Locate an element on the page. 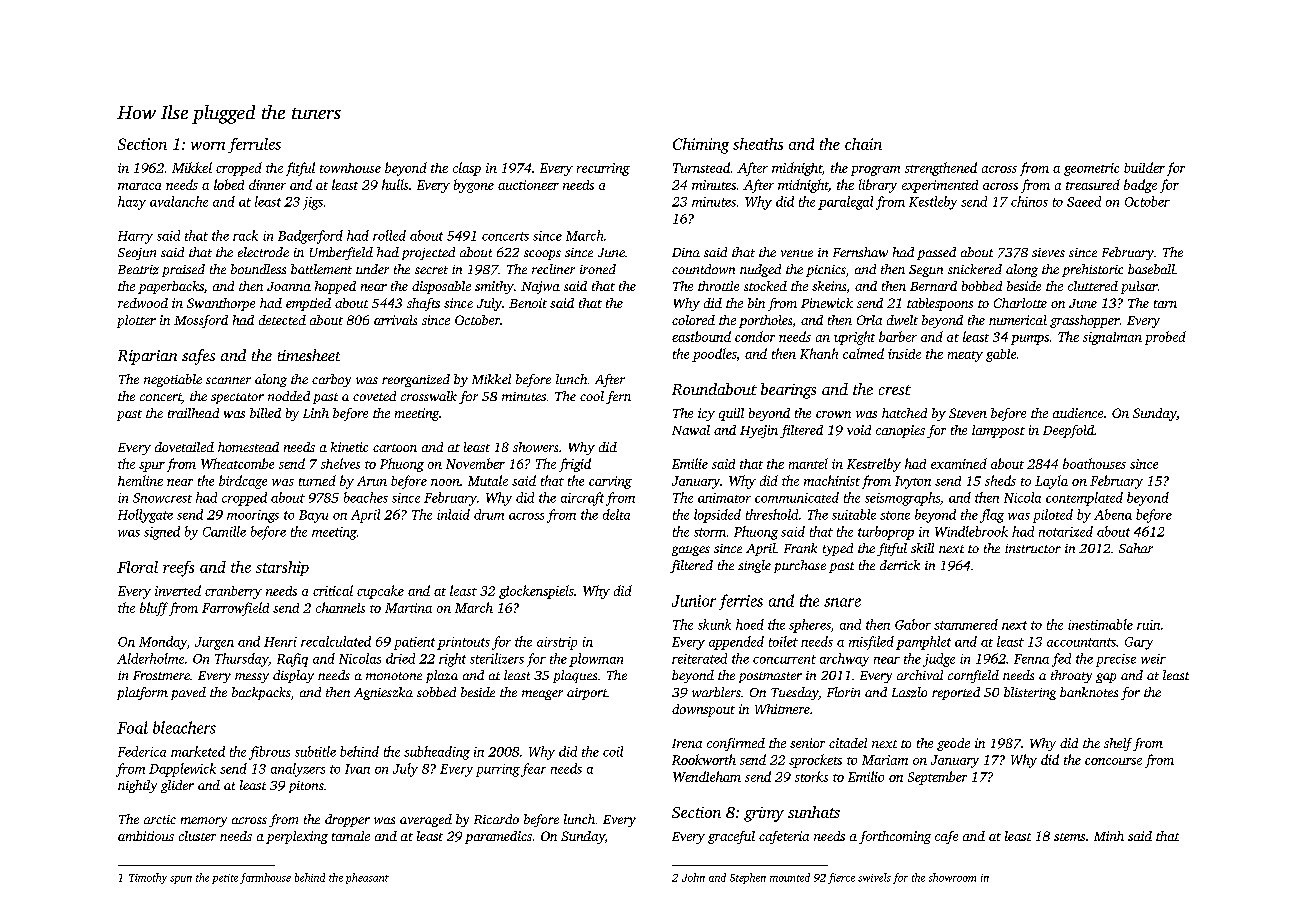 This image has height=924, width=1308. Nawal is located at coordinates (691, 430).
